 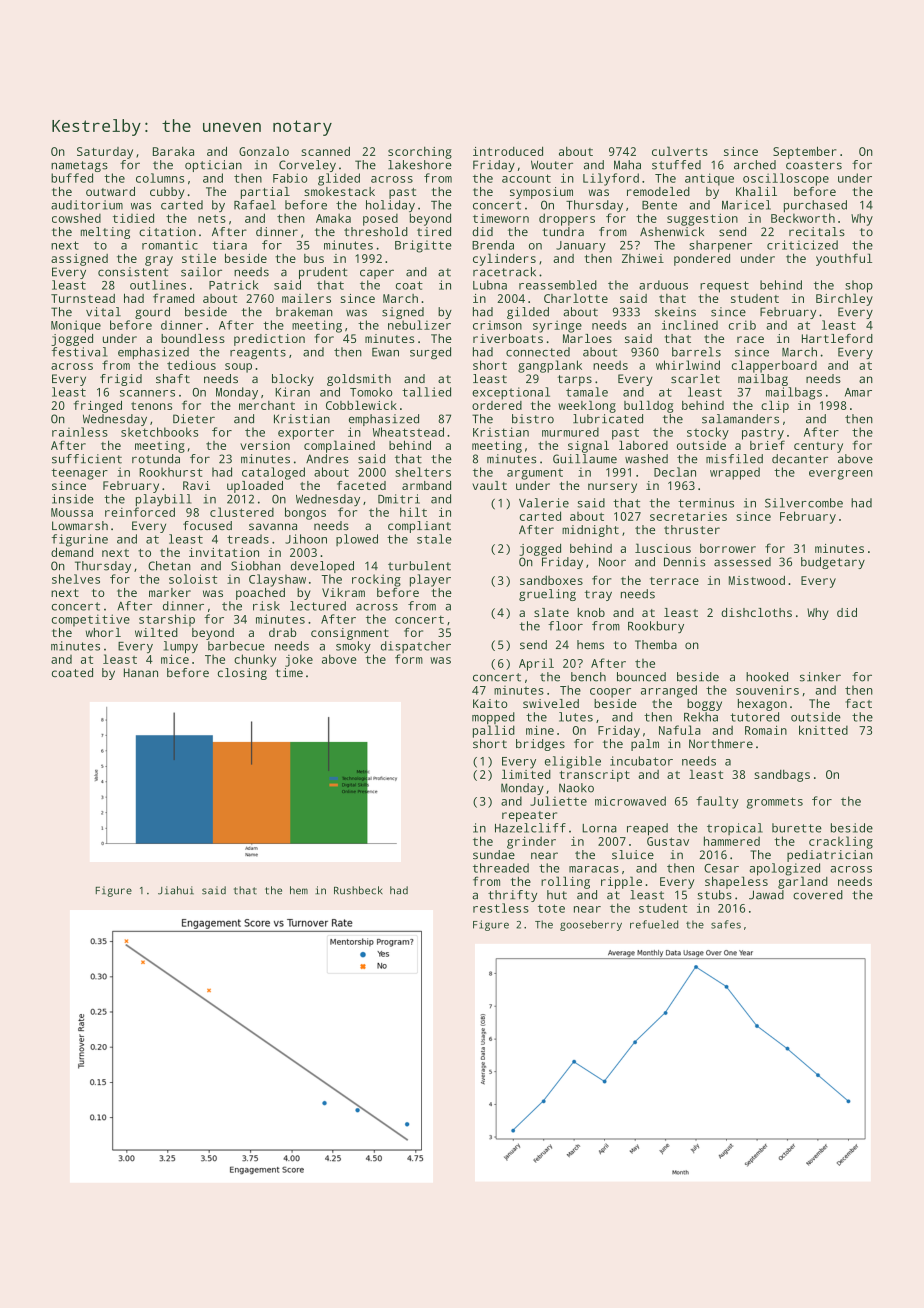 What do you see at coordinates (494, 731) in the screenshot?
I see `pallid` at bounding box center [494, 731].
